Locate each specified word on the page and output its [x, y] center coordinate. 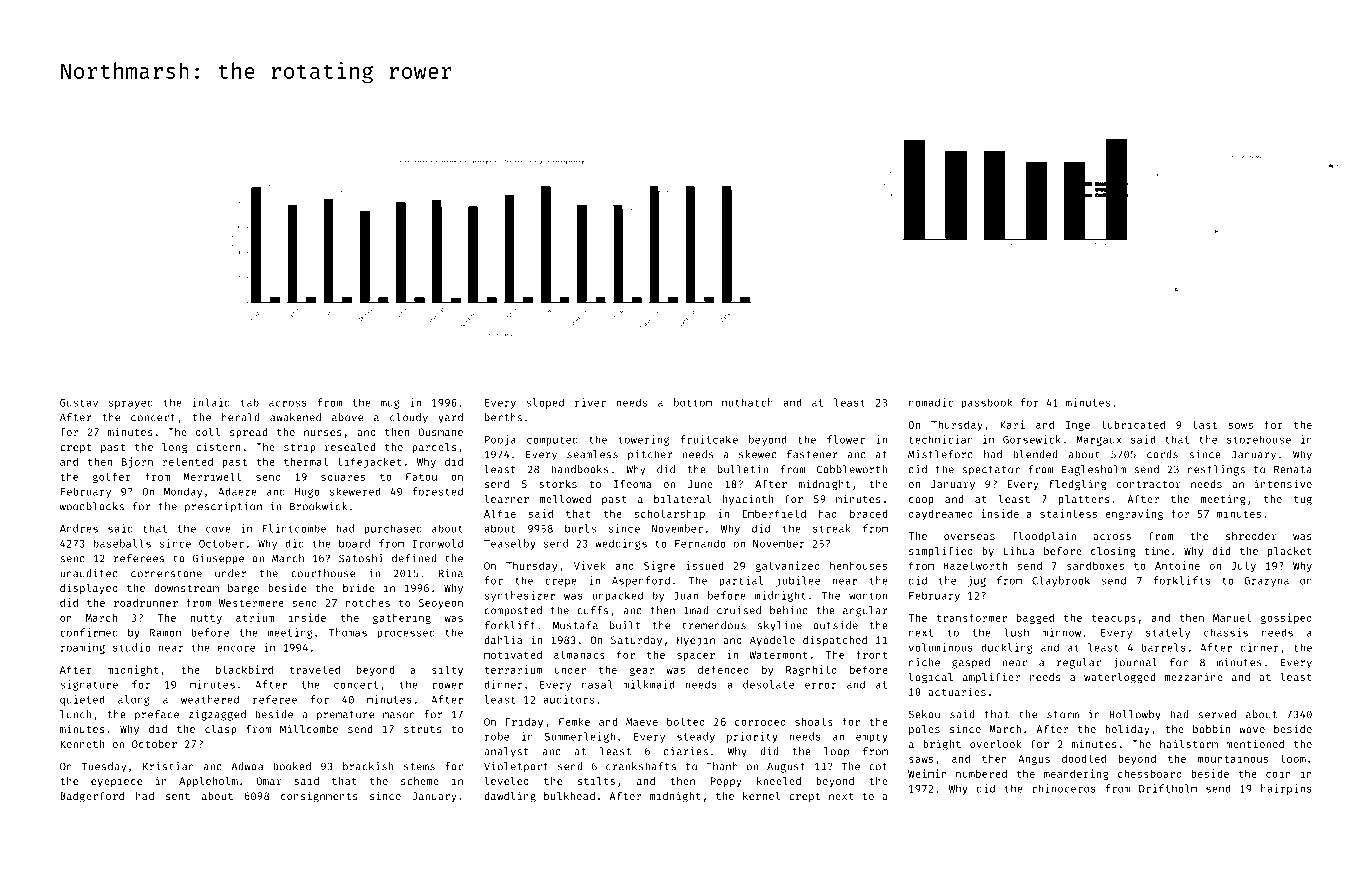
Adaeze [237, 491]
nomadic [931, 402]
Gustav [79, 403]
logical [931, 678]
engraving [1134, 514]
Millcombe [309, 728]
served [1217, 714]
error [820, 685]
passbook [986, 403]
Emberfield [774, 513]
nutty [206, 619]
